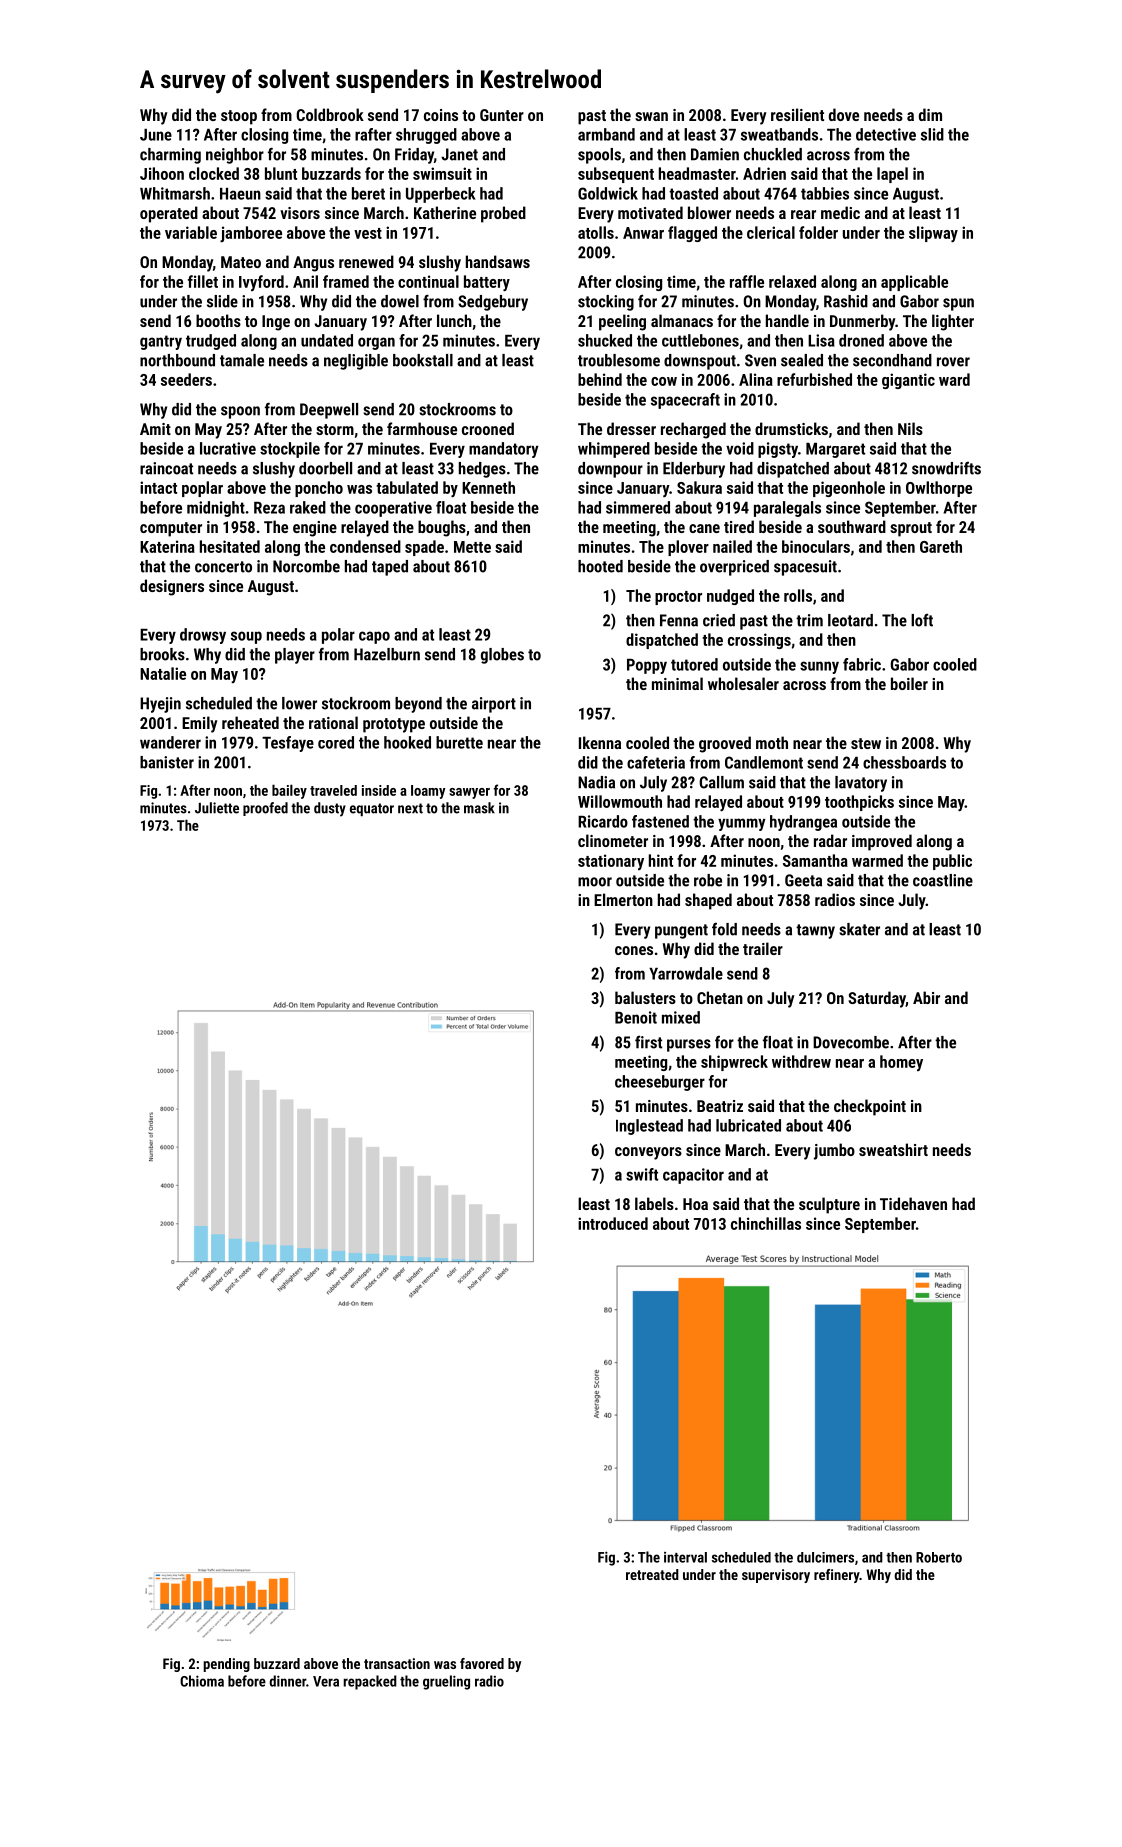  What do you see at coordinates (161, 342) in the screenshot?
I see `gantry` at bounding box center [161, 342].
